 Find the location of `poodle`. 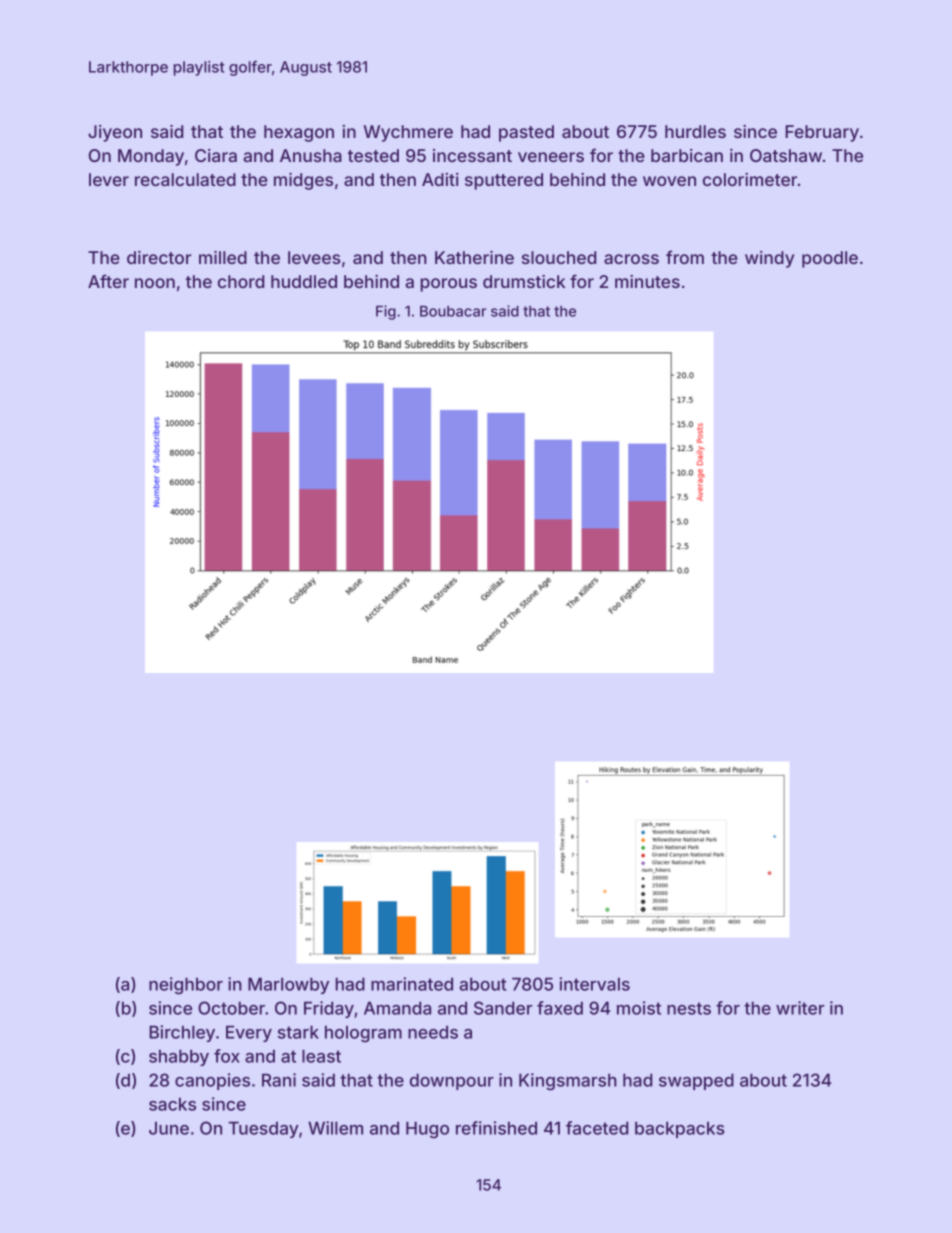

poodle is located at coordinates (830, 259).
